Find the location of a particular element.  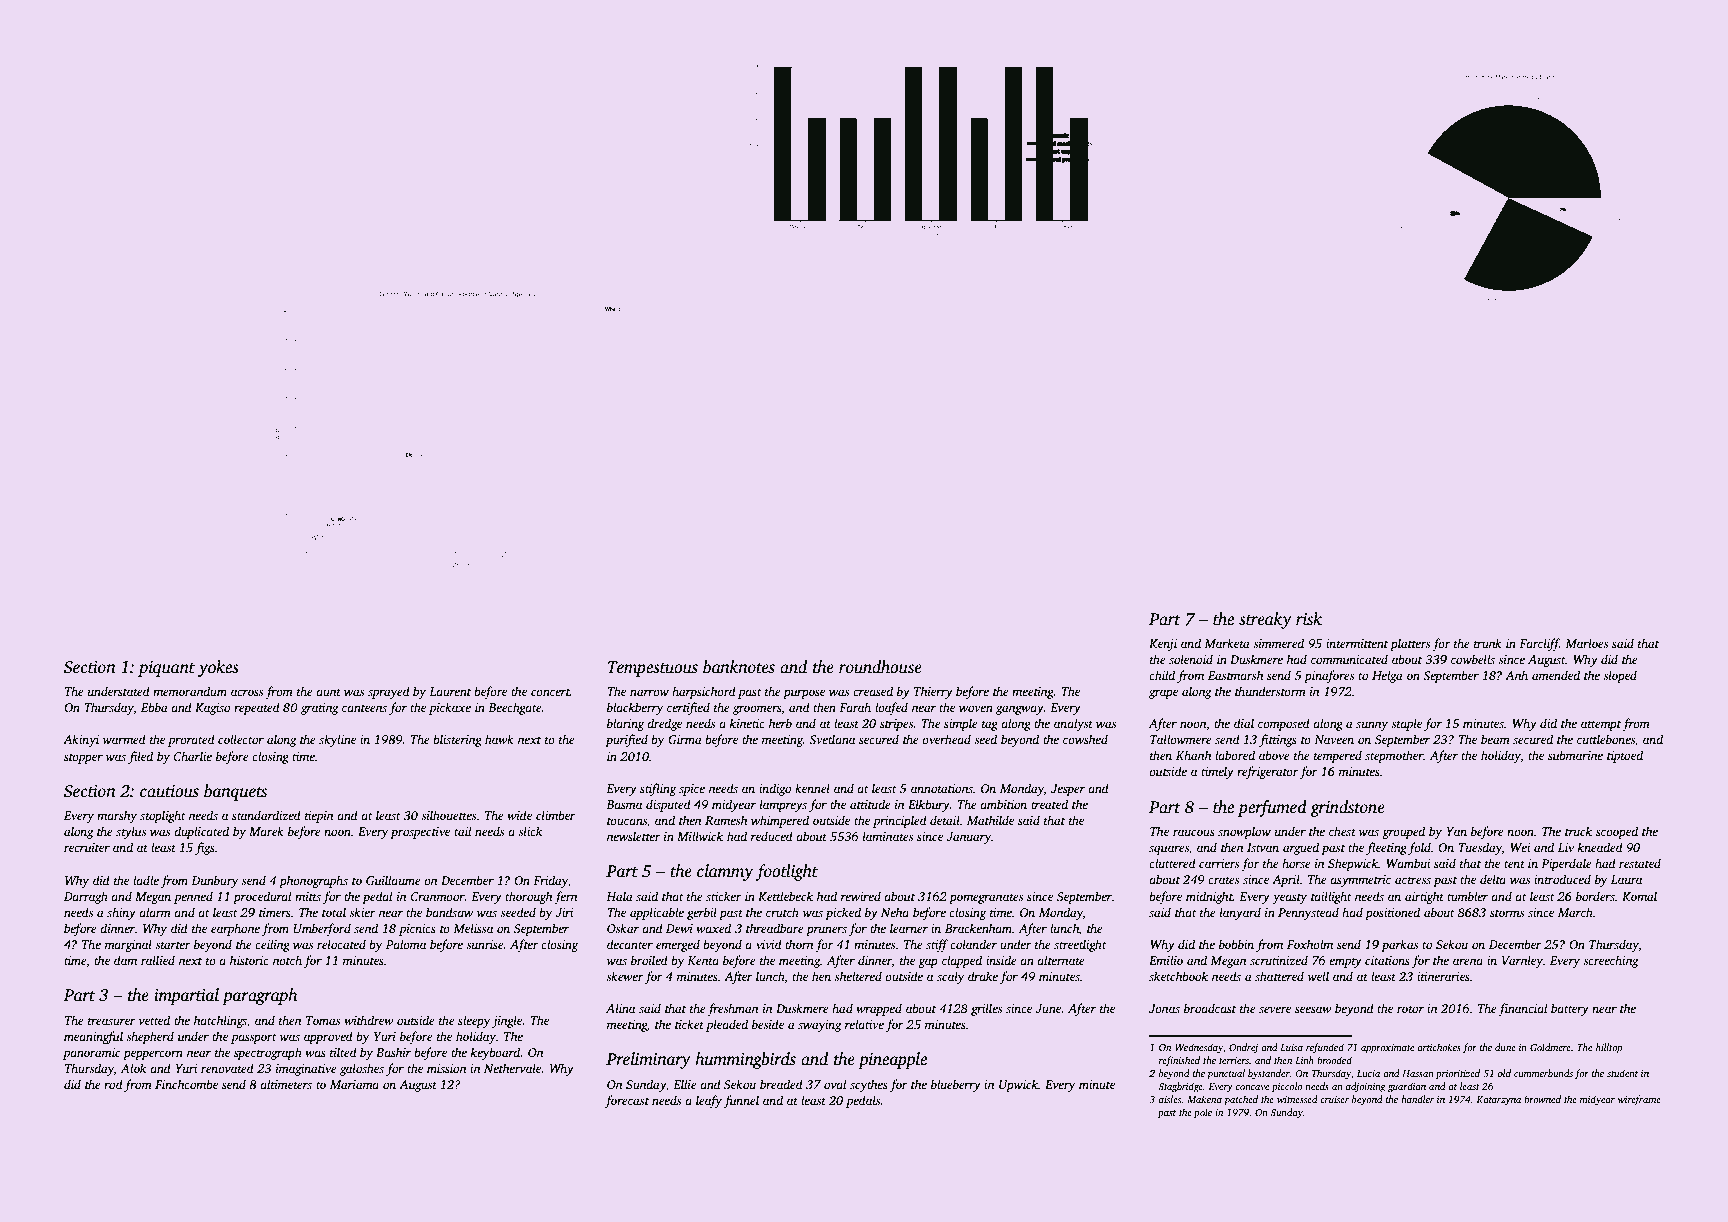

staple is located at coordinates (1406, 724).
